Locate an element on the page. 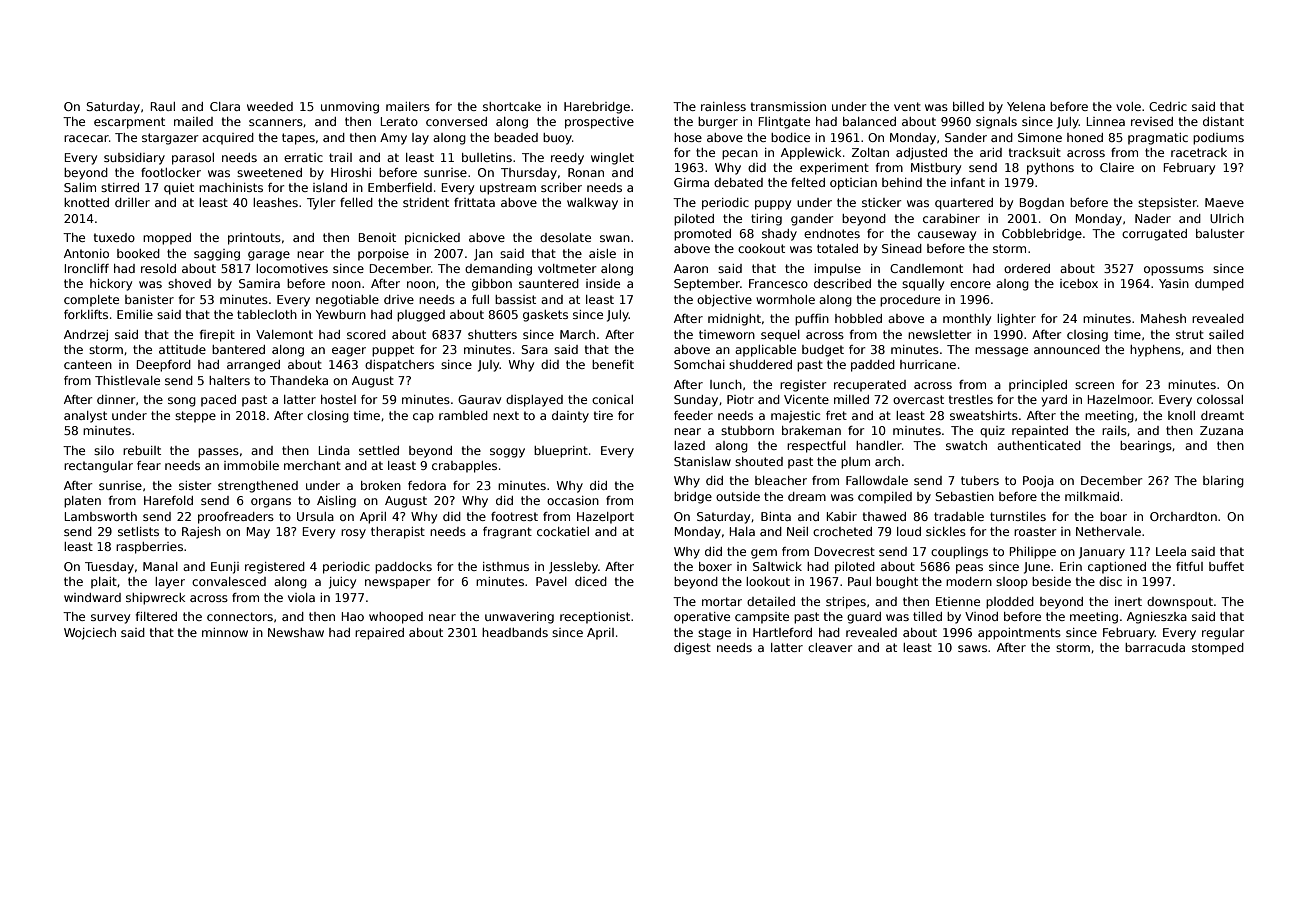  revised is located at coordinates (1152, 121).
